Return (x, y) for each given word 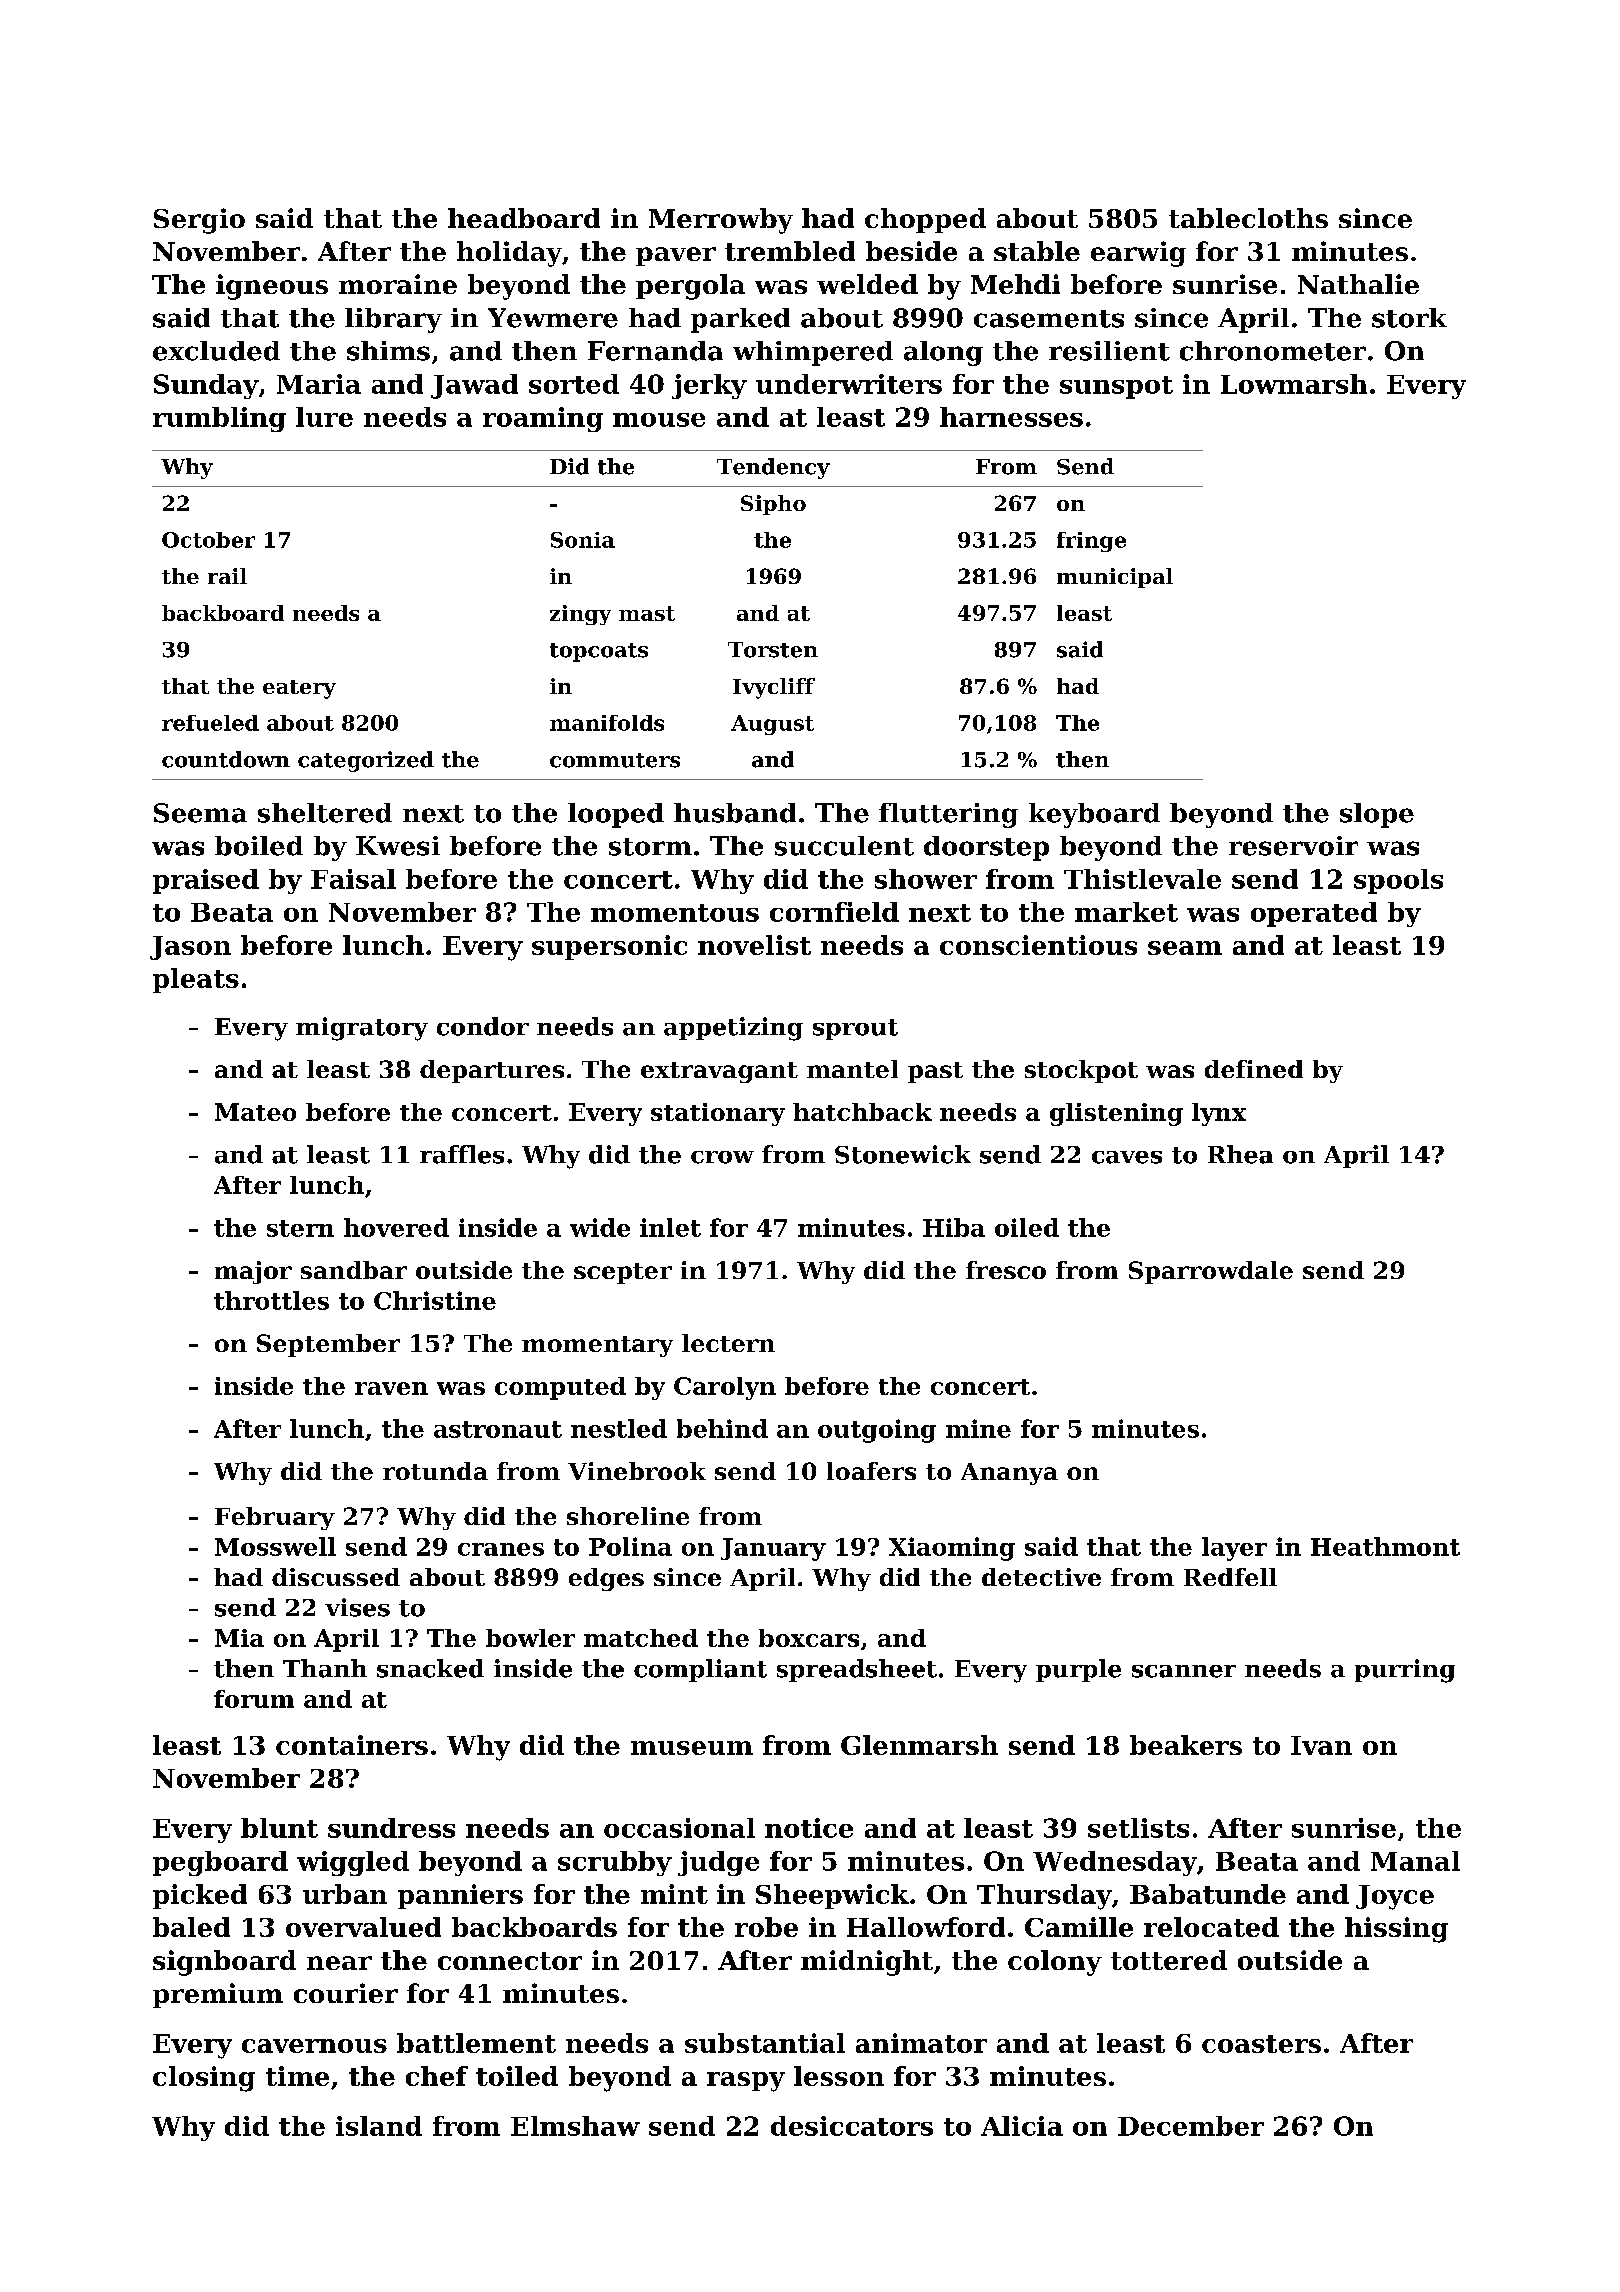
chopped (925, 220)
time (297, 2076)
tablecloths (1248, 218)
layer (1234, 1549)
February (275, 1518)
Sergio (199, 221)
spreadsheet (857, 1670)
